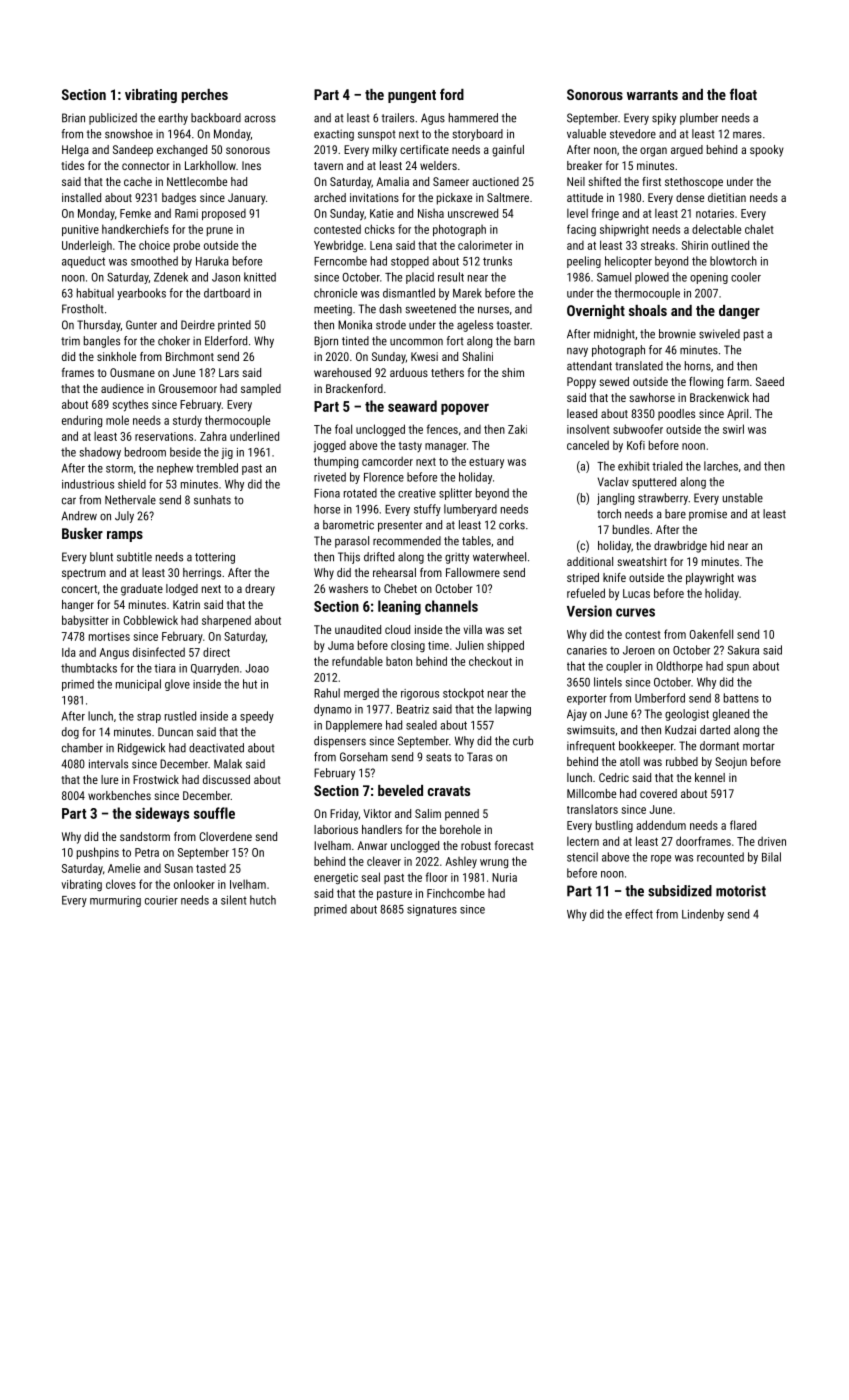 Image resolution: width=849 pixels, height=1400 pixels. What do you see at coordinates (348, 588) in the screenshot?
I see `washers` at bounding box center [348, 588].
